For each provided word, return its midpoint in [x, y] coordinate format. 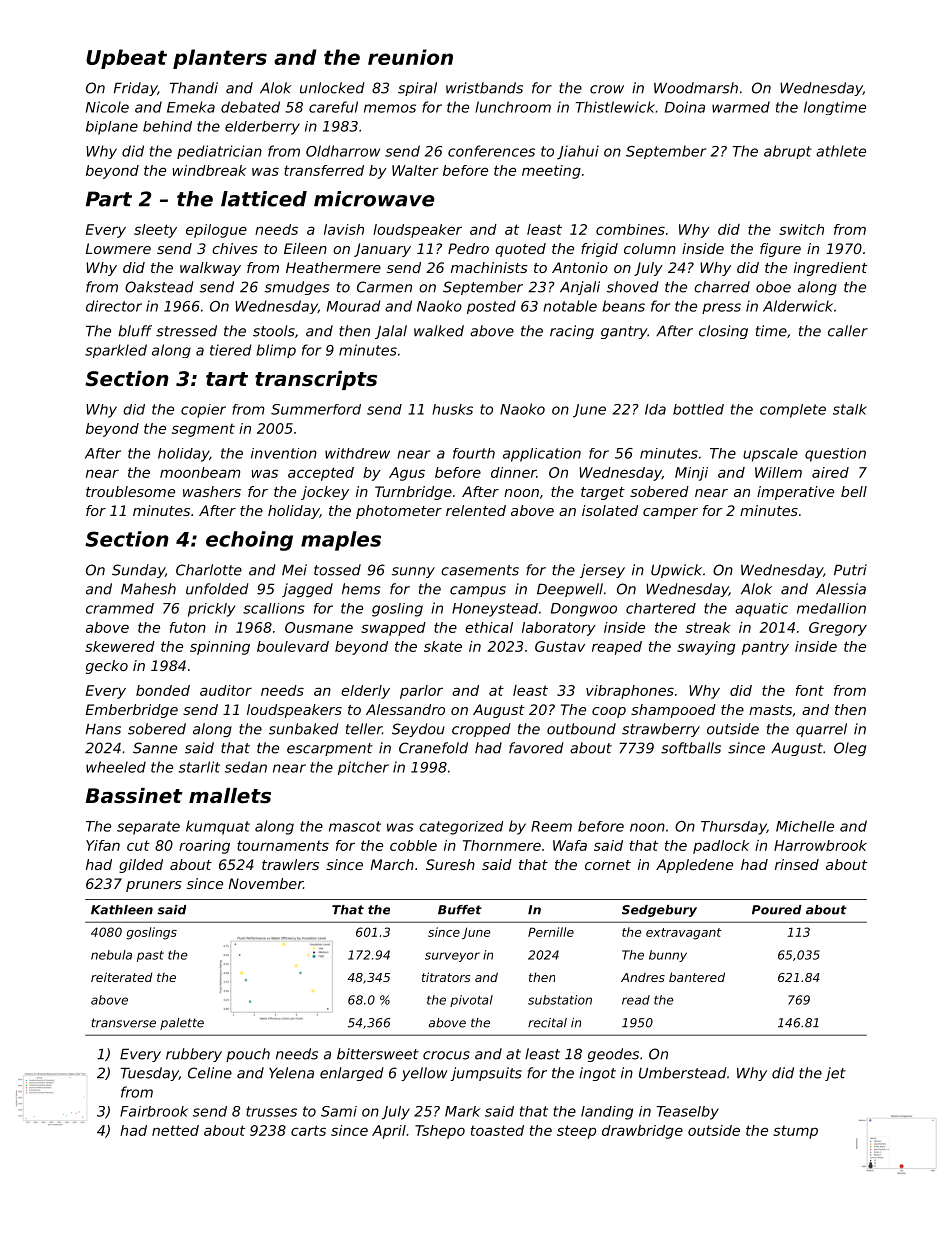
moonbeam [200, 472]
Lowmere [118, 248]
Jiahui [578, 152]
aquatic [761, 610]
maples [341, 541]
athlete [841, 151]
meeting [551, 172]
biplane [112, 128]
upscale [770, 455]
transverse [123, 1023]
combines [630, 229]
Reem [551, 826]
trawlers [290, 864]
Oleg [850, 749]
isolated [610, 510]
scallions [274, 608]
